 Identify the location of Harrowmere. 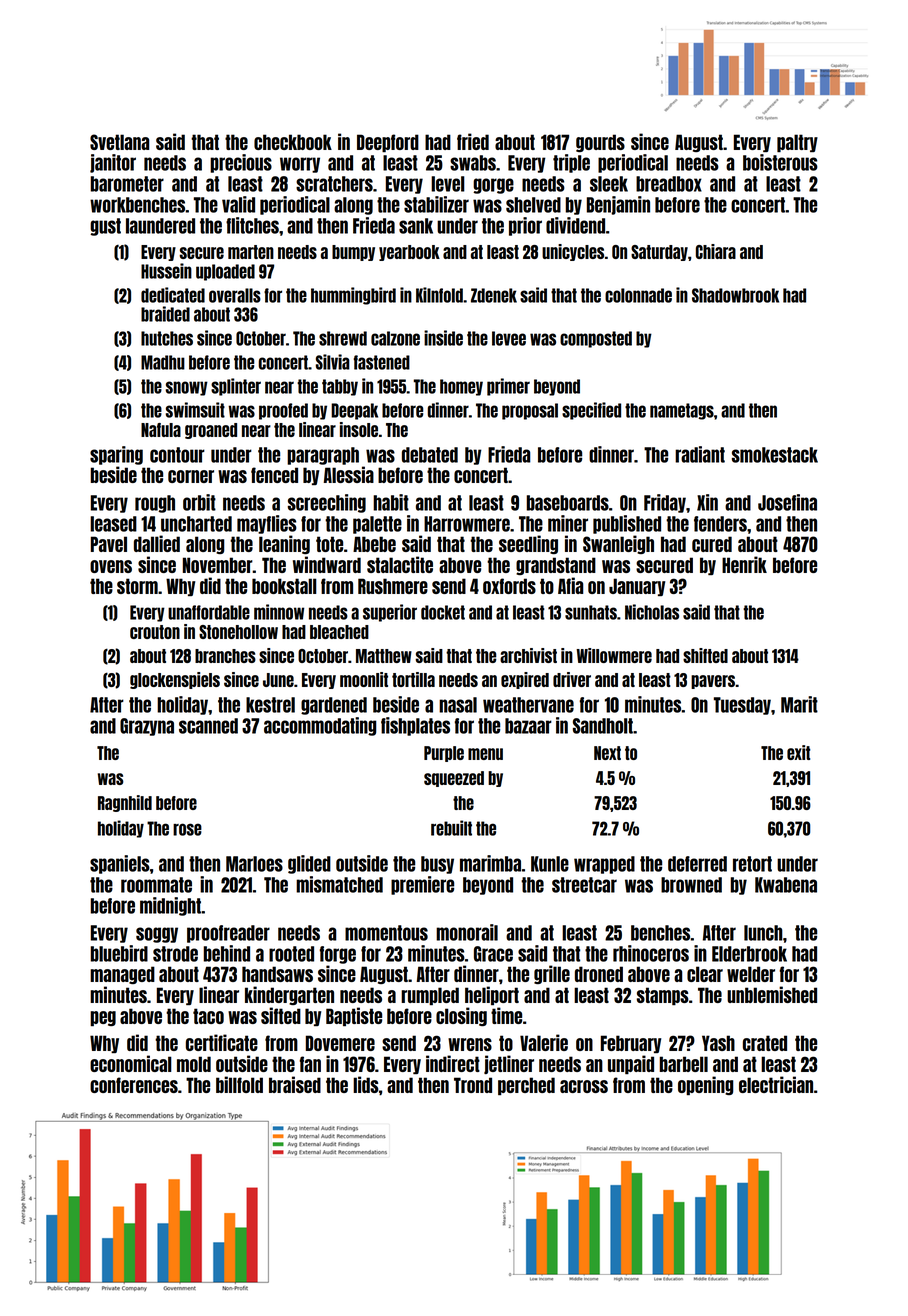
(467, 524).
